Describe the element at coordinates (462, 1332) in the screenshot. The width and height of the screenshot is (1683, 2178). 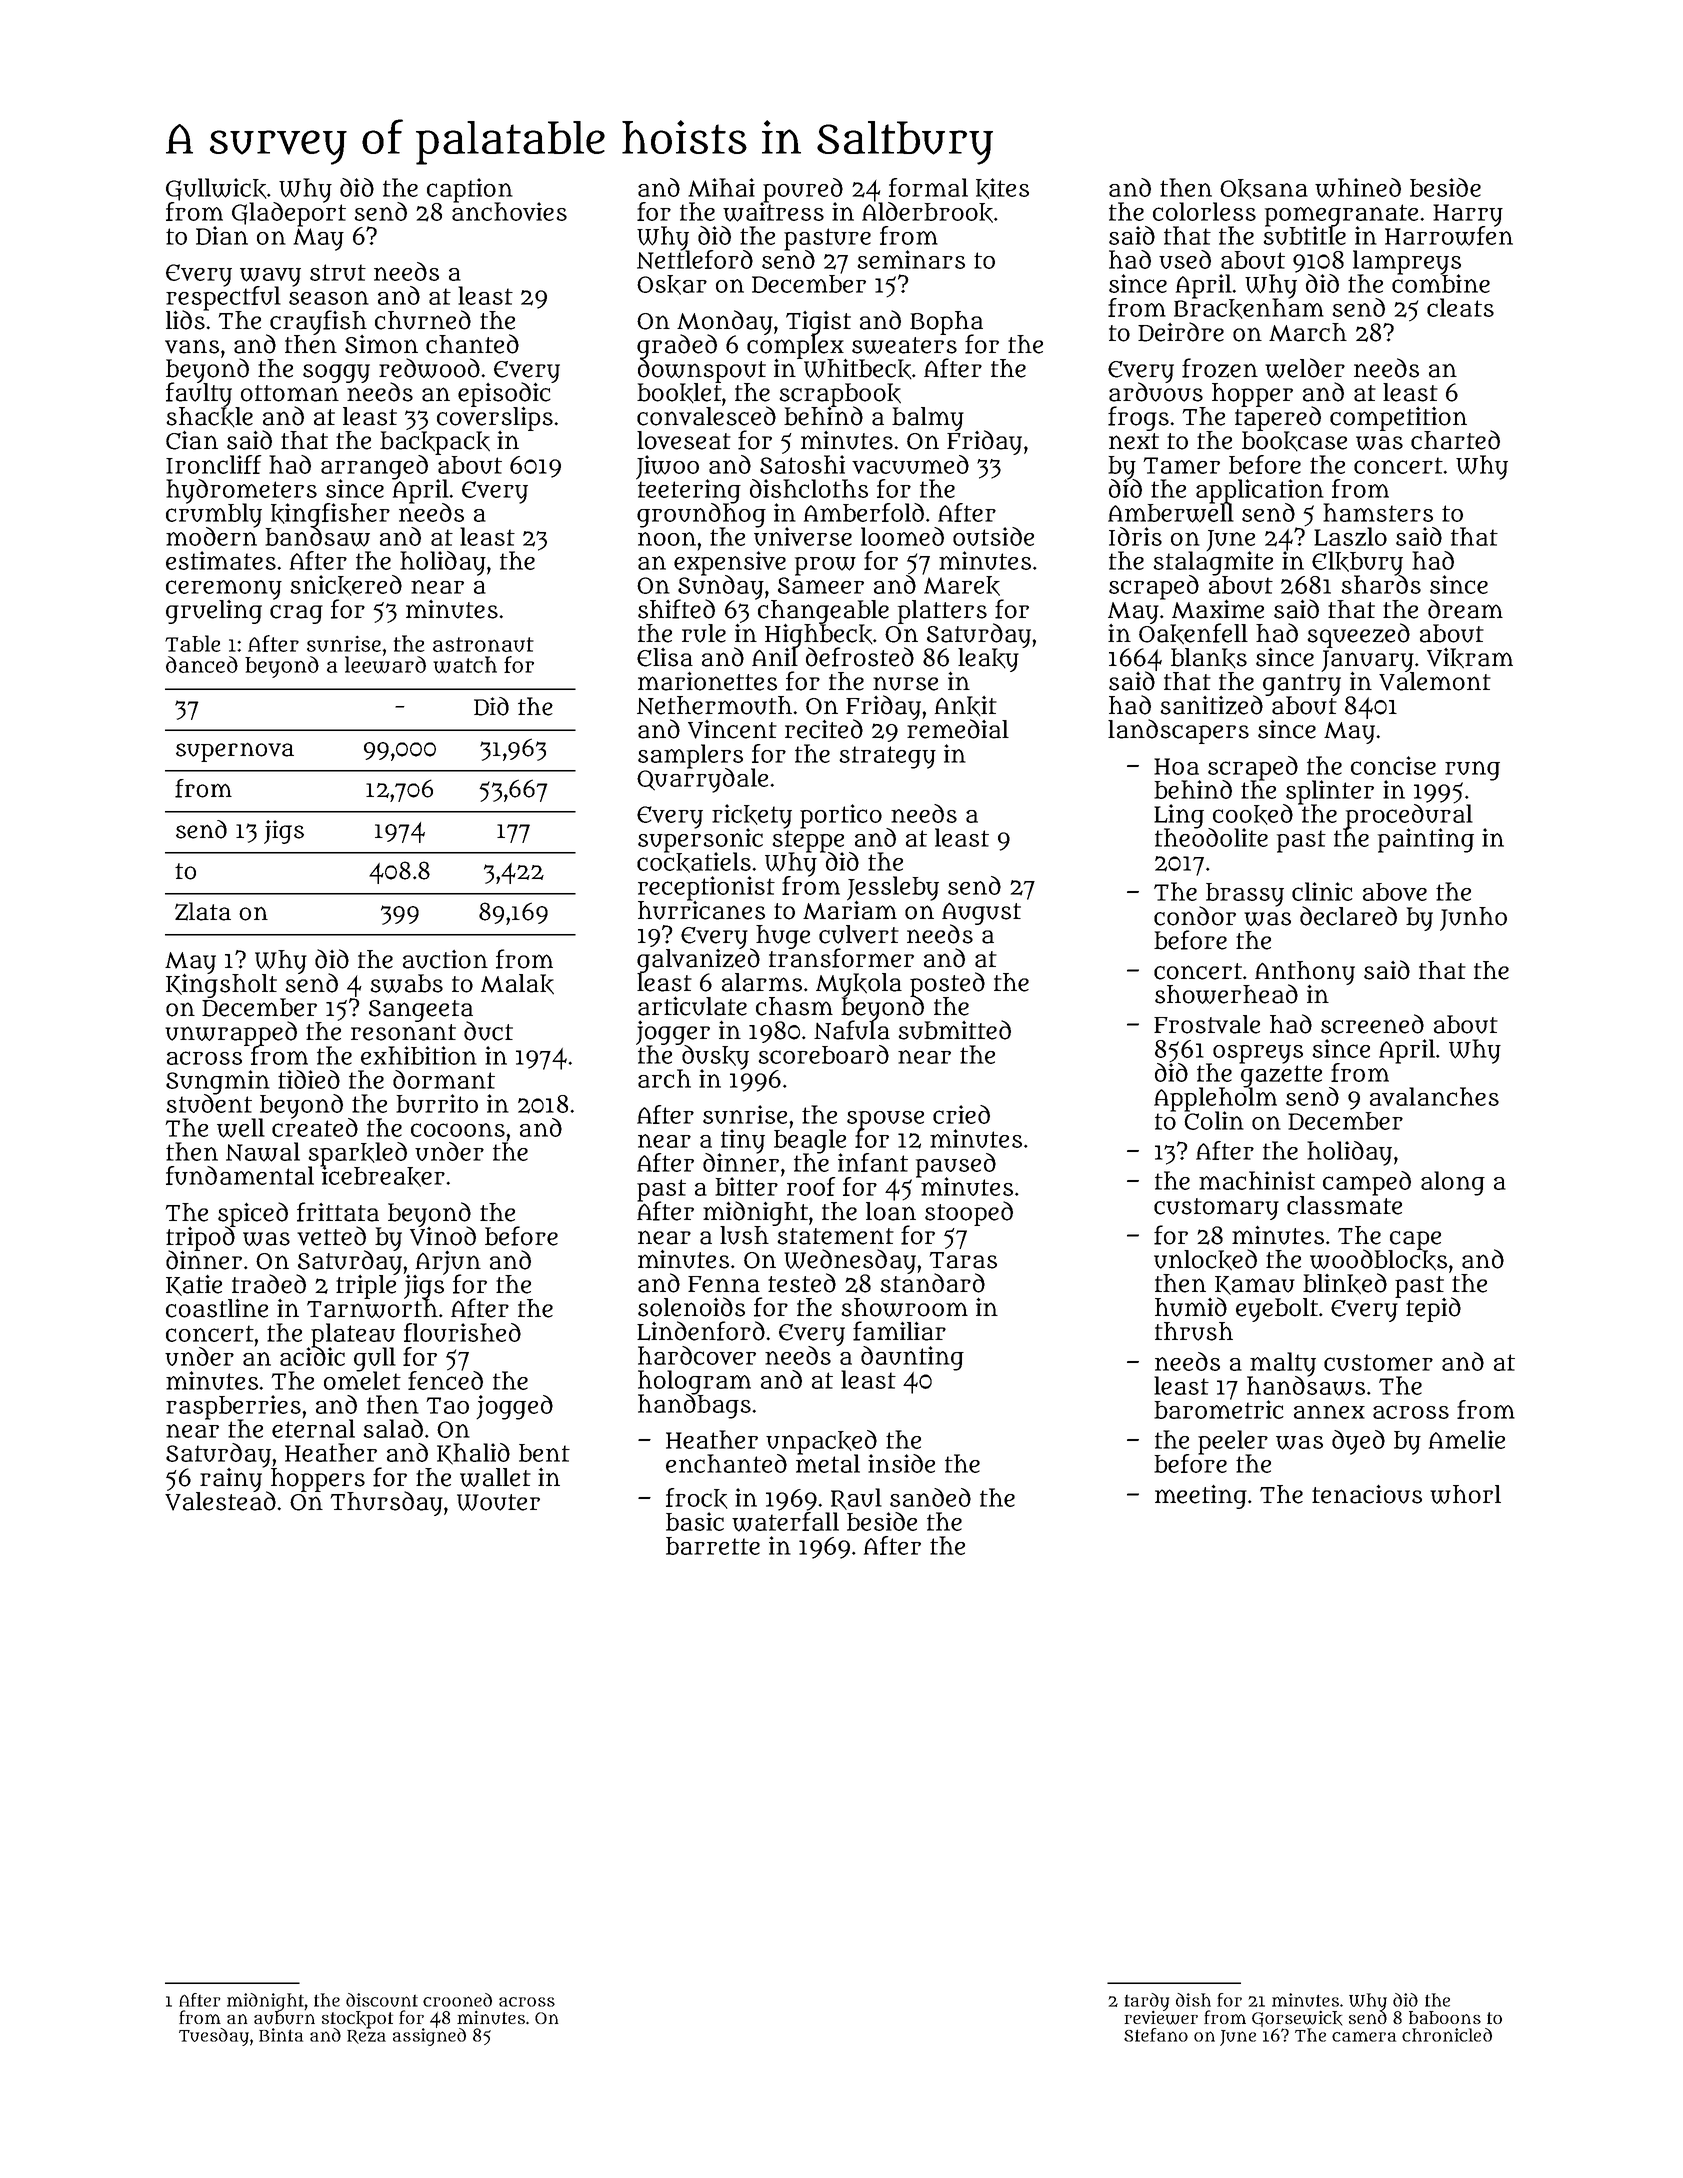
I see `flourished` at that location.
